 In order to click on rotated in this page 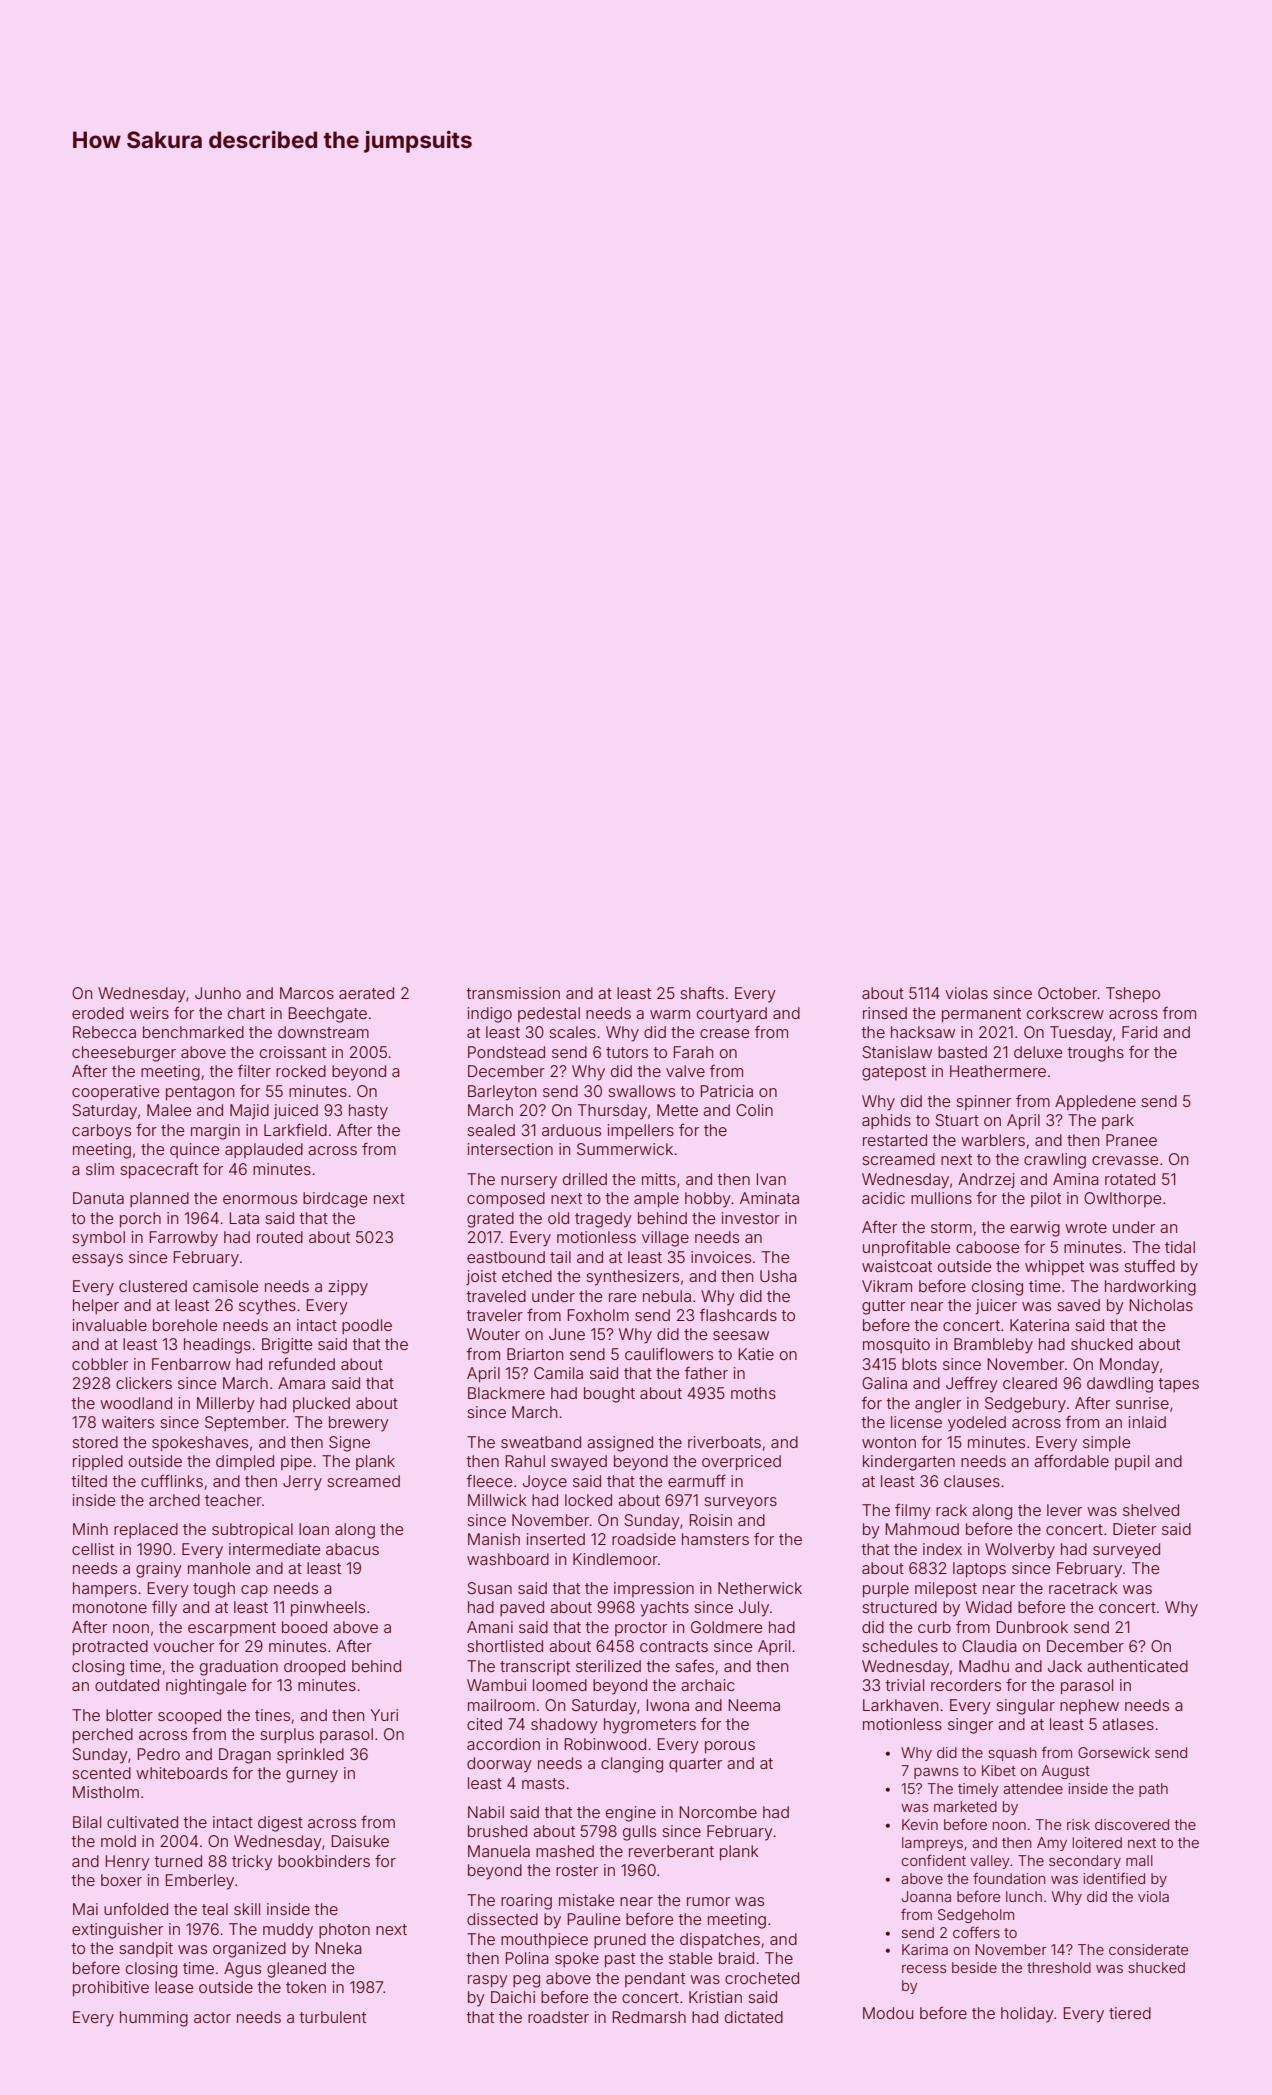, I will do `click(1130, 1179)`.
